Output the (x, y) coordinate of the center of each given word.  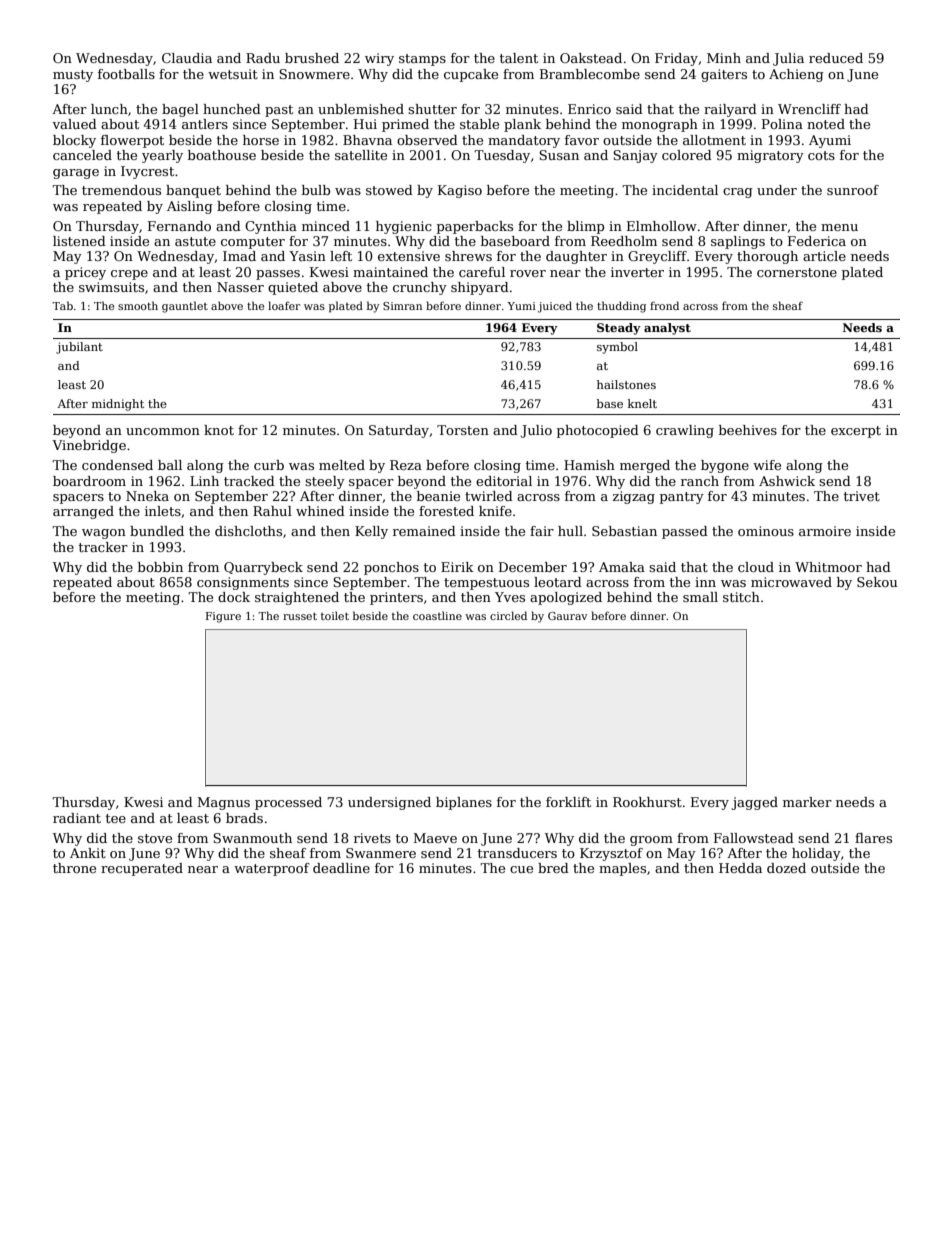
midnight (118, 405)
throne (74, 868)
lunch (109, 109)
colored (687, 155)
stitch (741, 597)
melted (342, 465)
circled (508, 615)
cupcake (471, 75)
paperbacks (475, 227)
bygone (725, 466)
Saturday (399, 431)
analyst (667, 329)
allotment (714, 140)
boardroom (89, 481)
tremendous (121, 190)
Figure (223, 617)
